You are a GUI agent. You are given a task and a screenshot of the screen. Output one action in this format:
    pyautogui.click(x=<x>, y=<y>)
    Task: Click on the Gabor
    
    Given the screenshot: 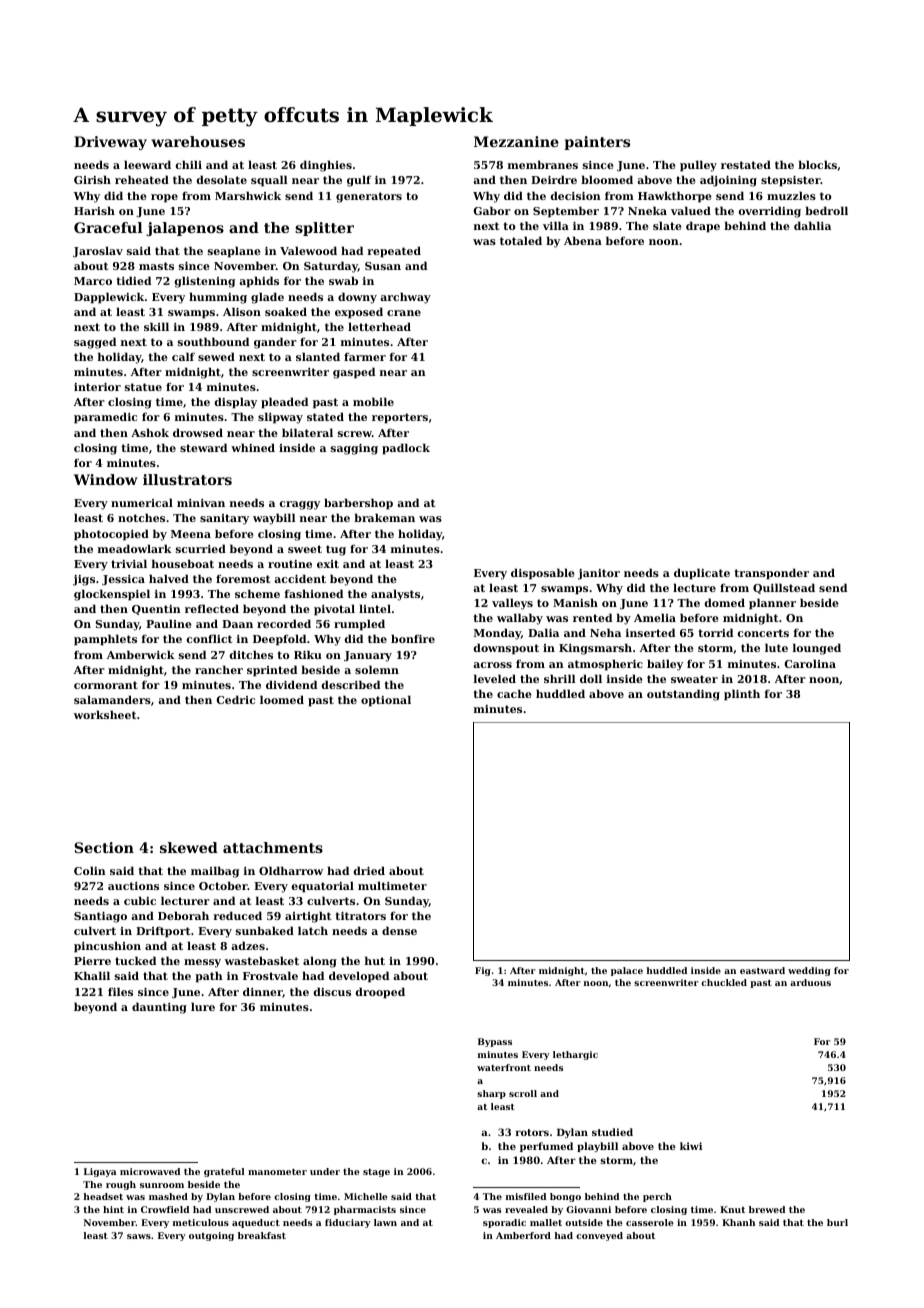 What is the action you would take?
    pyautogui.click(x=492, y=210)
